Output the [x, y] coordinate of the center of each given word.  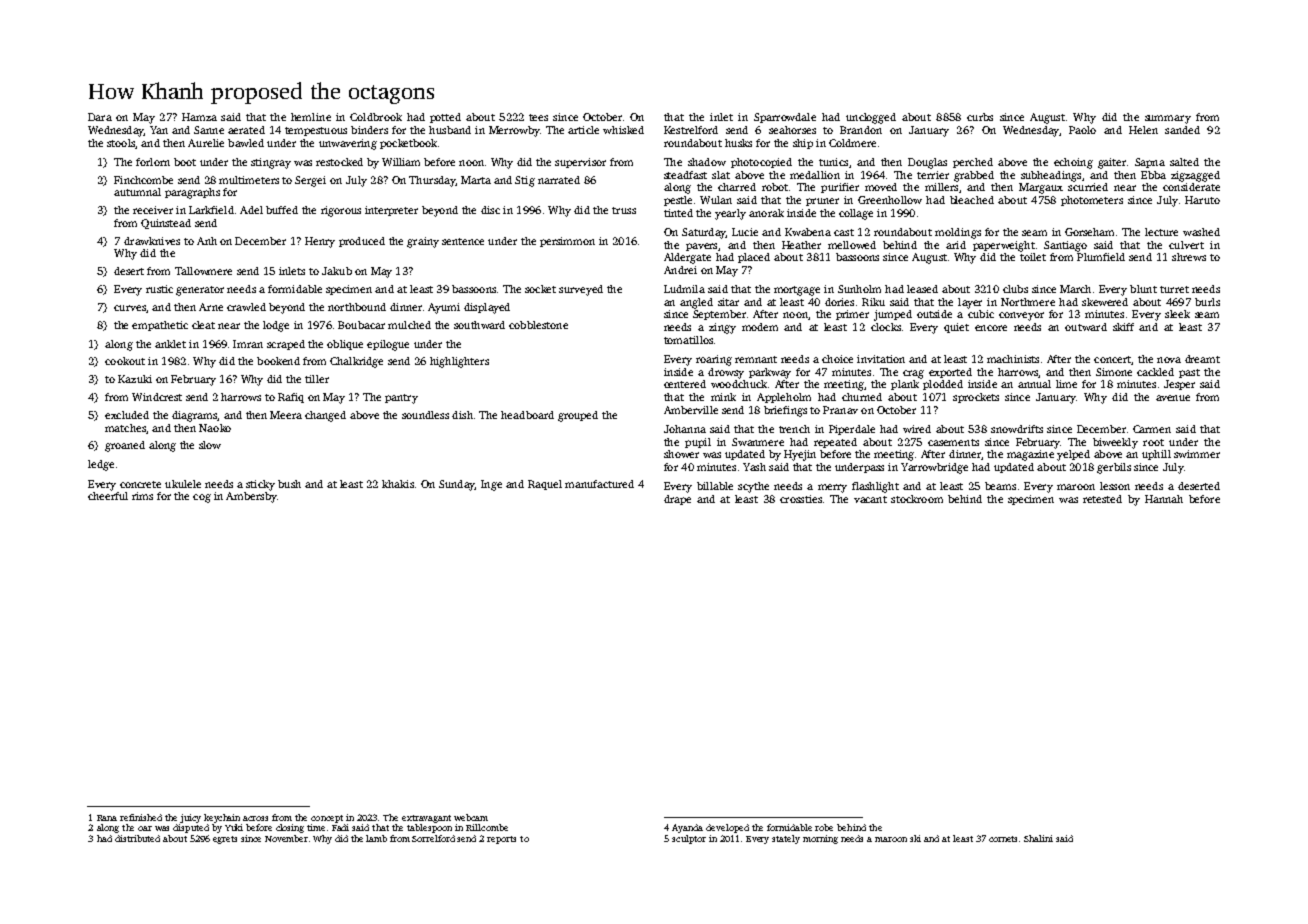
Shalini [1038, 838]
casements [953, 442]
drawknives [152, 241]
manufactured [599, 484]
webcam [471, 817]
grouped [578, 416]
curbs [980, 117]
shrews [1189, 257]
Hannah [1164, 499]
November [286, 838]
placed [754, 258]
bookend [278, 361]
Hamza [199, 117]
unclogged [871, 118]
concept [327, 819]
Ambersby [251, 497]
